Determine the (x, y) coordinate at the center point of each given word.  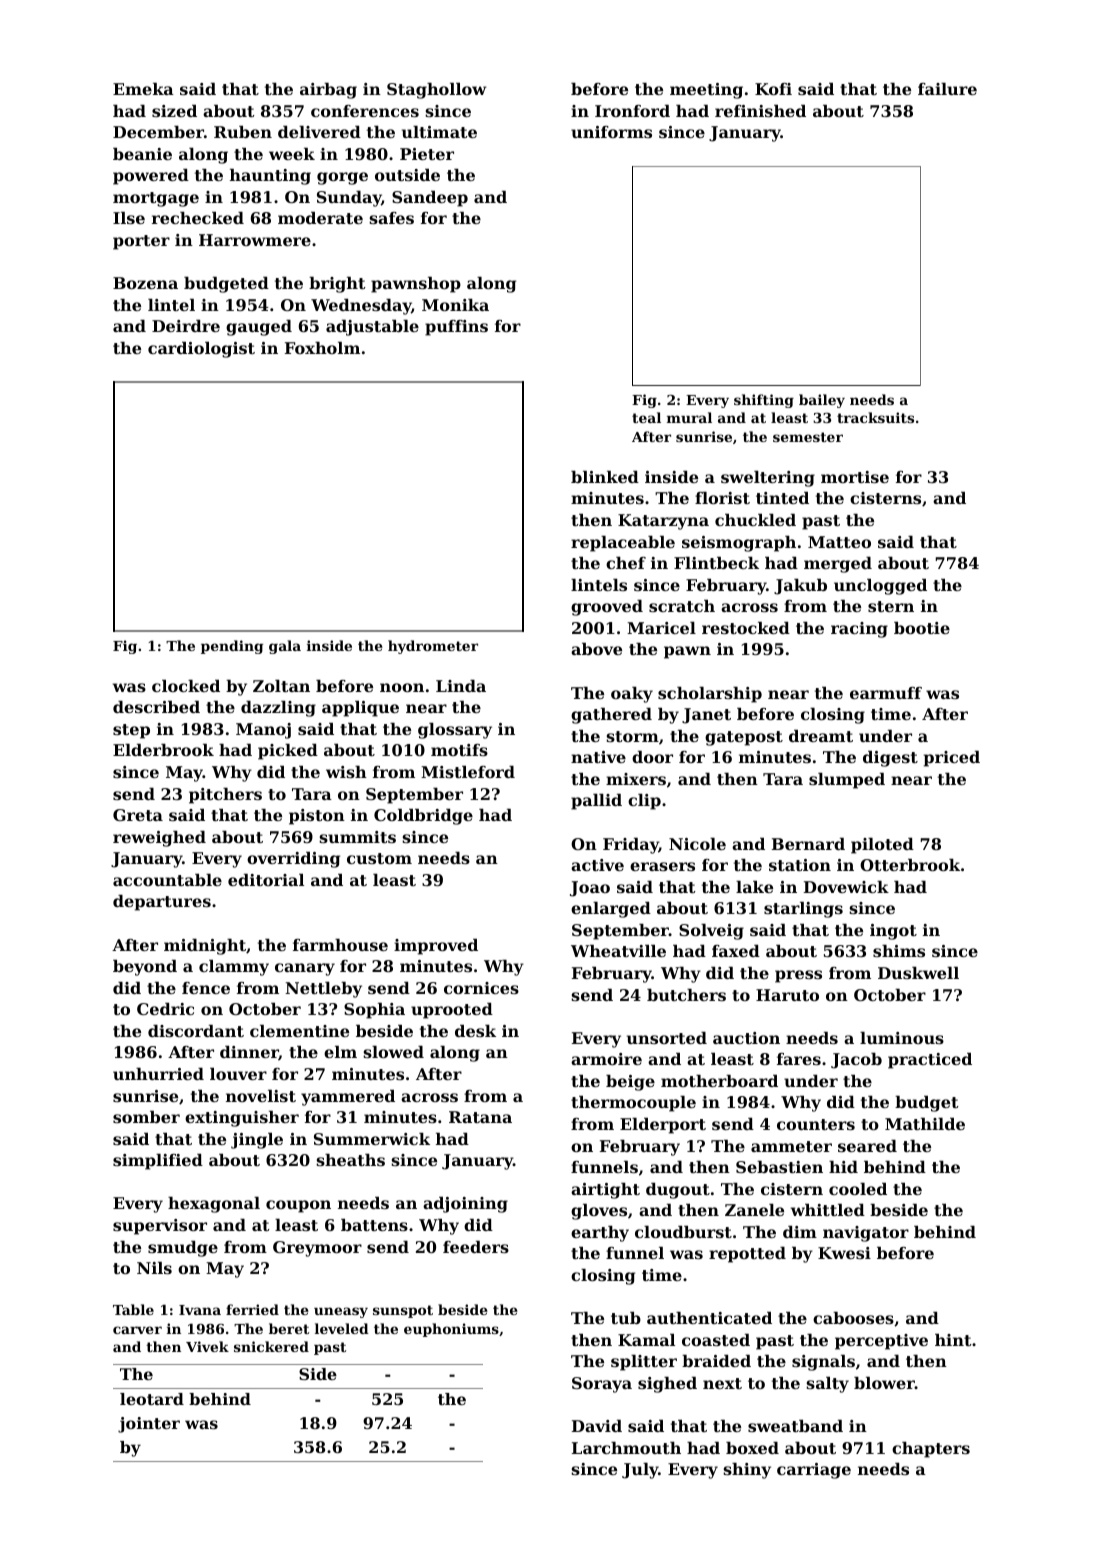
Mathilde (925, 1124)
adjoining (465, 1205)
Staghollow (437, 91)
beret (289, 1328)
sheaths (350, 1160)
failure (947, 89)
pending (232, 647)
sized (174, 111)
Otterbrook (910, 865)
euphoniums (451, 1330)
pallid (596, 802)
